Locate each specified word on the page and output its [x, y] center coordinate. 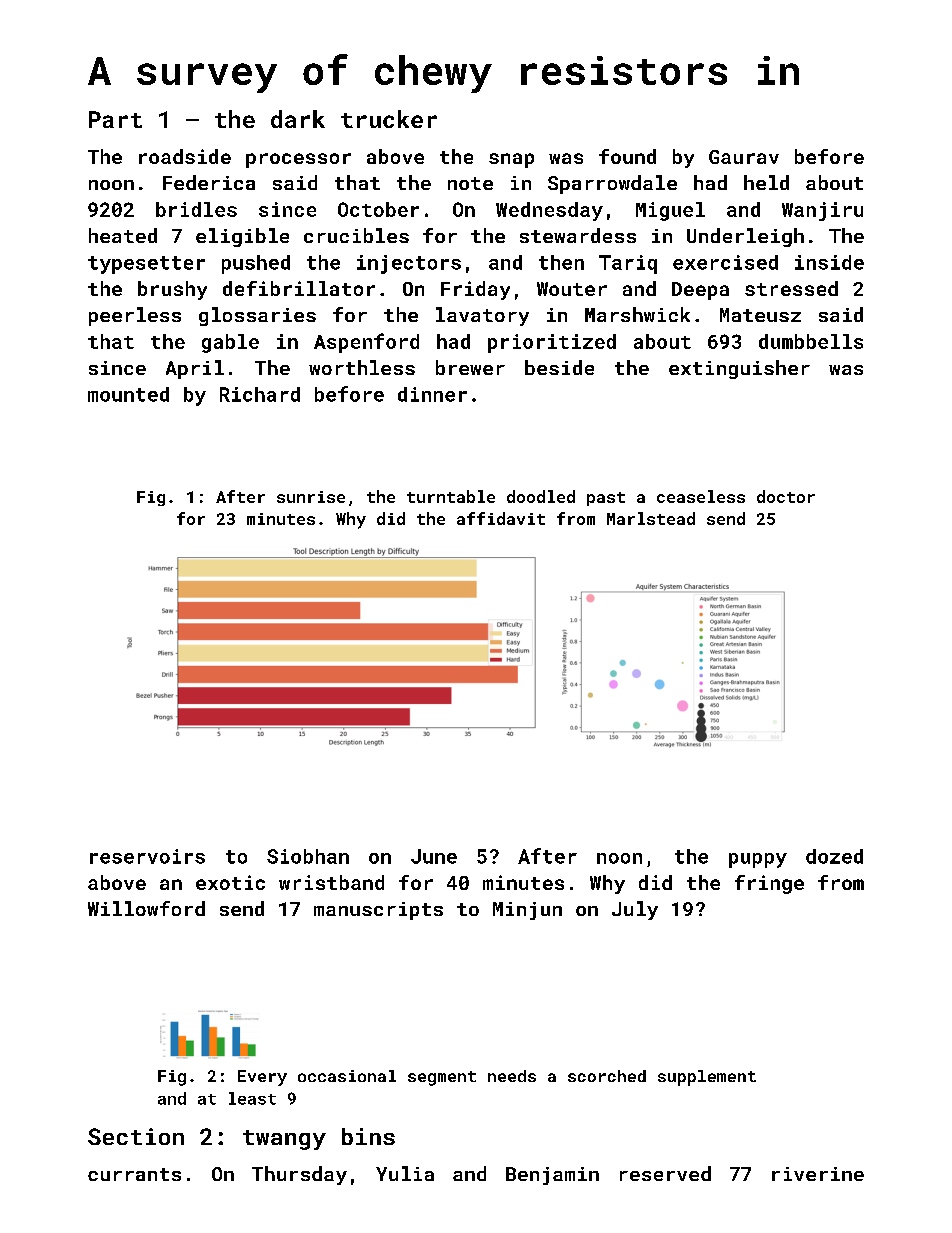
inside [829, 262]
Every [262, 1078]
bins [368, 1136]
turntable [451, 496]
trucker [389, 119]
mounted [128, 394]
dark [298, 119]
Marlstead [651, 518]
